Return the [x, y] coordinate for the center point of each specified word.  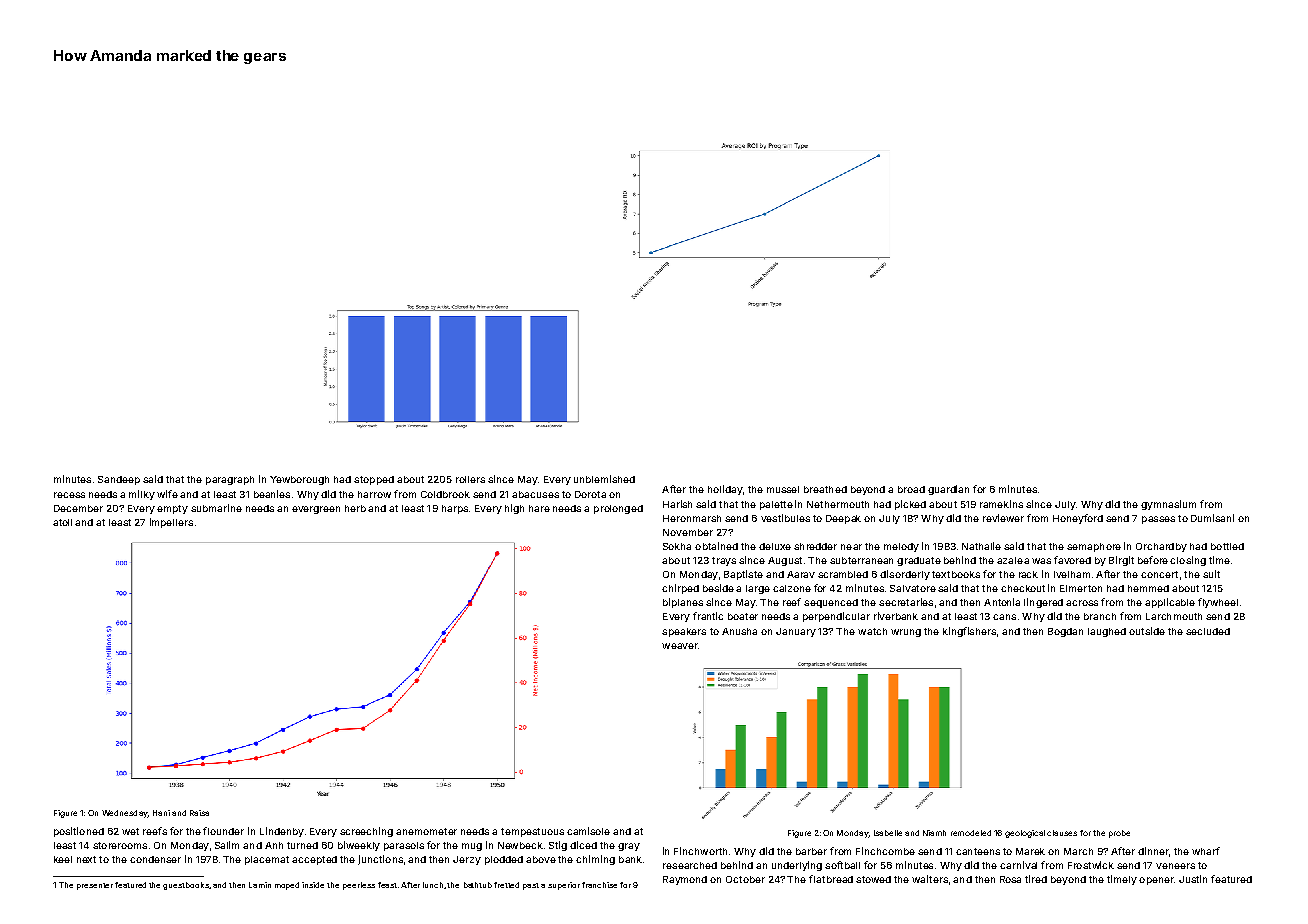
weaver [680, 646]
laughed [1107, 632]
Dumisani [1212, 518]
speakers [684, 632]
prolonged [618, 509]
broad [911, 489]
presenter [95, 886]
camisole [588, 831]
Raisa [199, 813]
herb [355, 508]
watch [872, 631]
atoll [62, 522]
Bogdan [1065, 632]
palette [776, 505]
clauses [1062, 833]
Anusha [739, 631]
